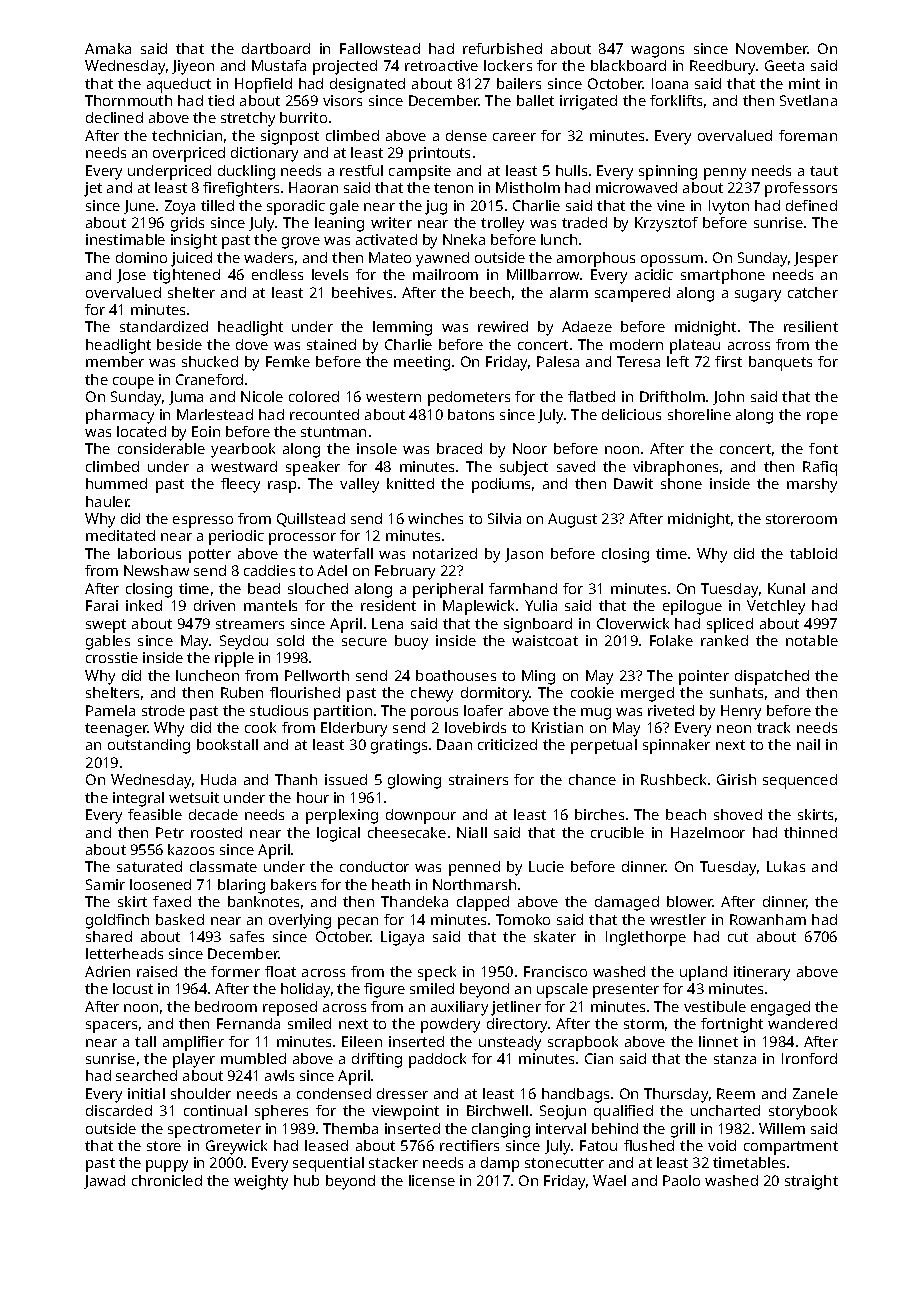  I want to click on dartboard, so click(276, 48).
